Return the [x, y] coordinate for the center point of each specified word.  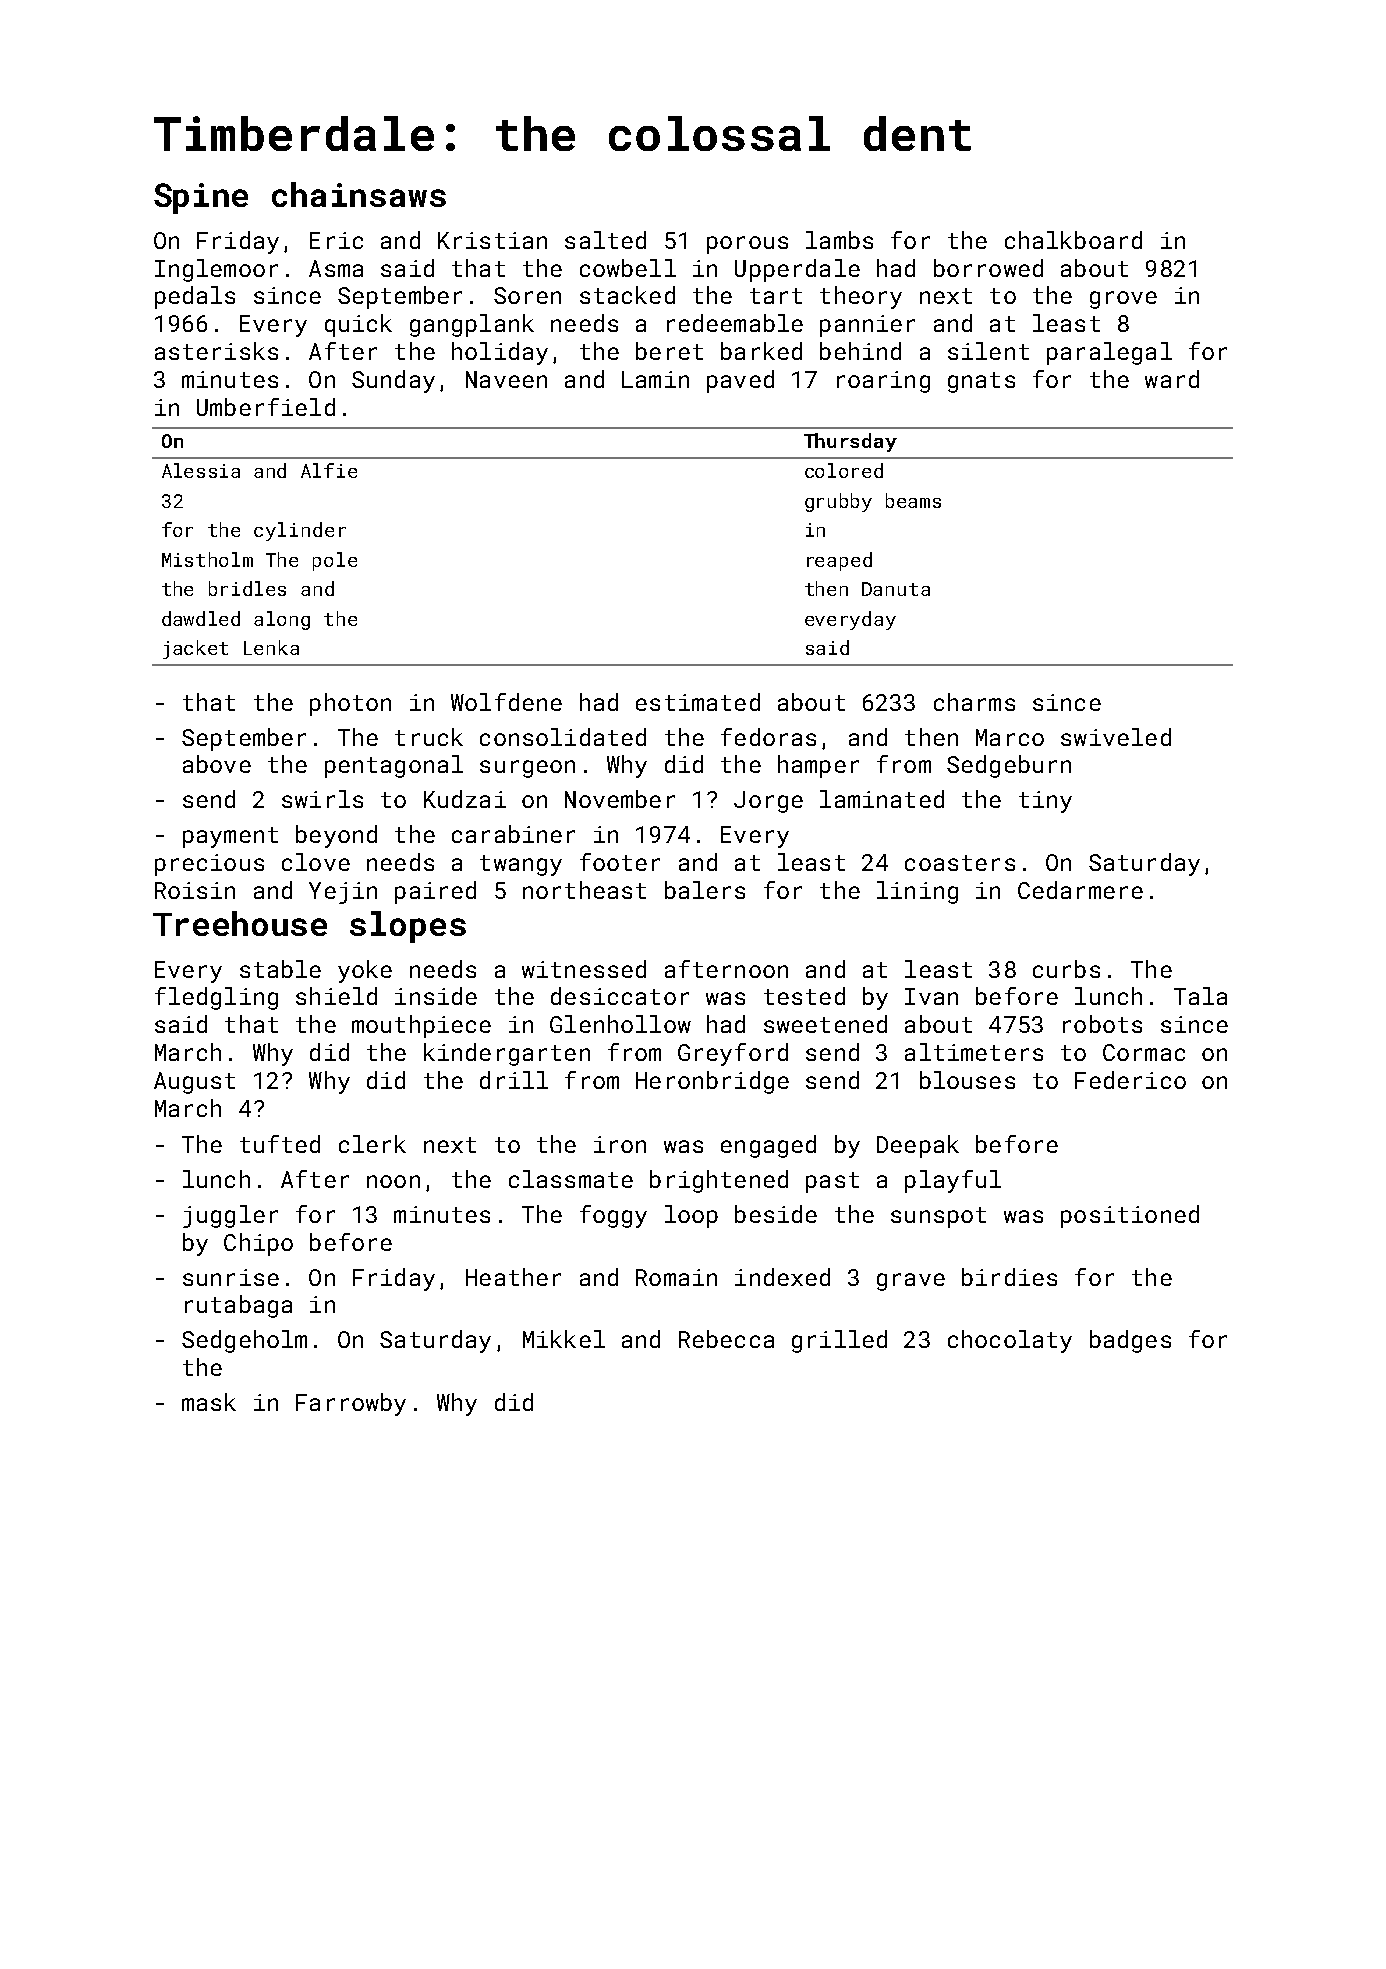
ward [1172, 379]
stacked [627, 295]
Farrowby [351, 1404]
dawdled [201, 618]
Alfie [329, 470]
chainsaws [359, 194]
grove [1123, 300]
